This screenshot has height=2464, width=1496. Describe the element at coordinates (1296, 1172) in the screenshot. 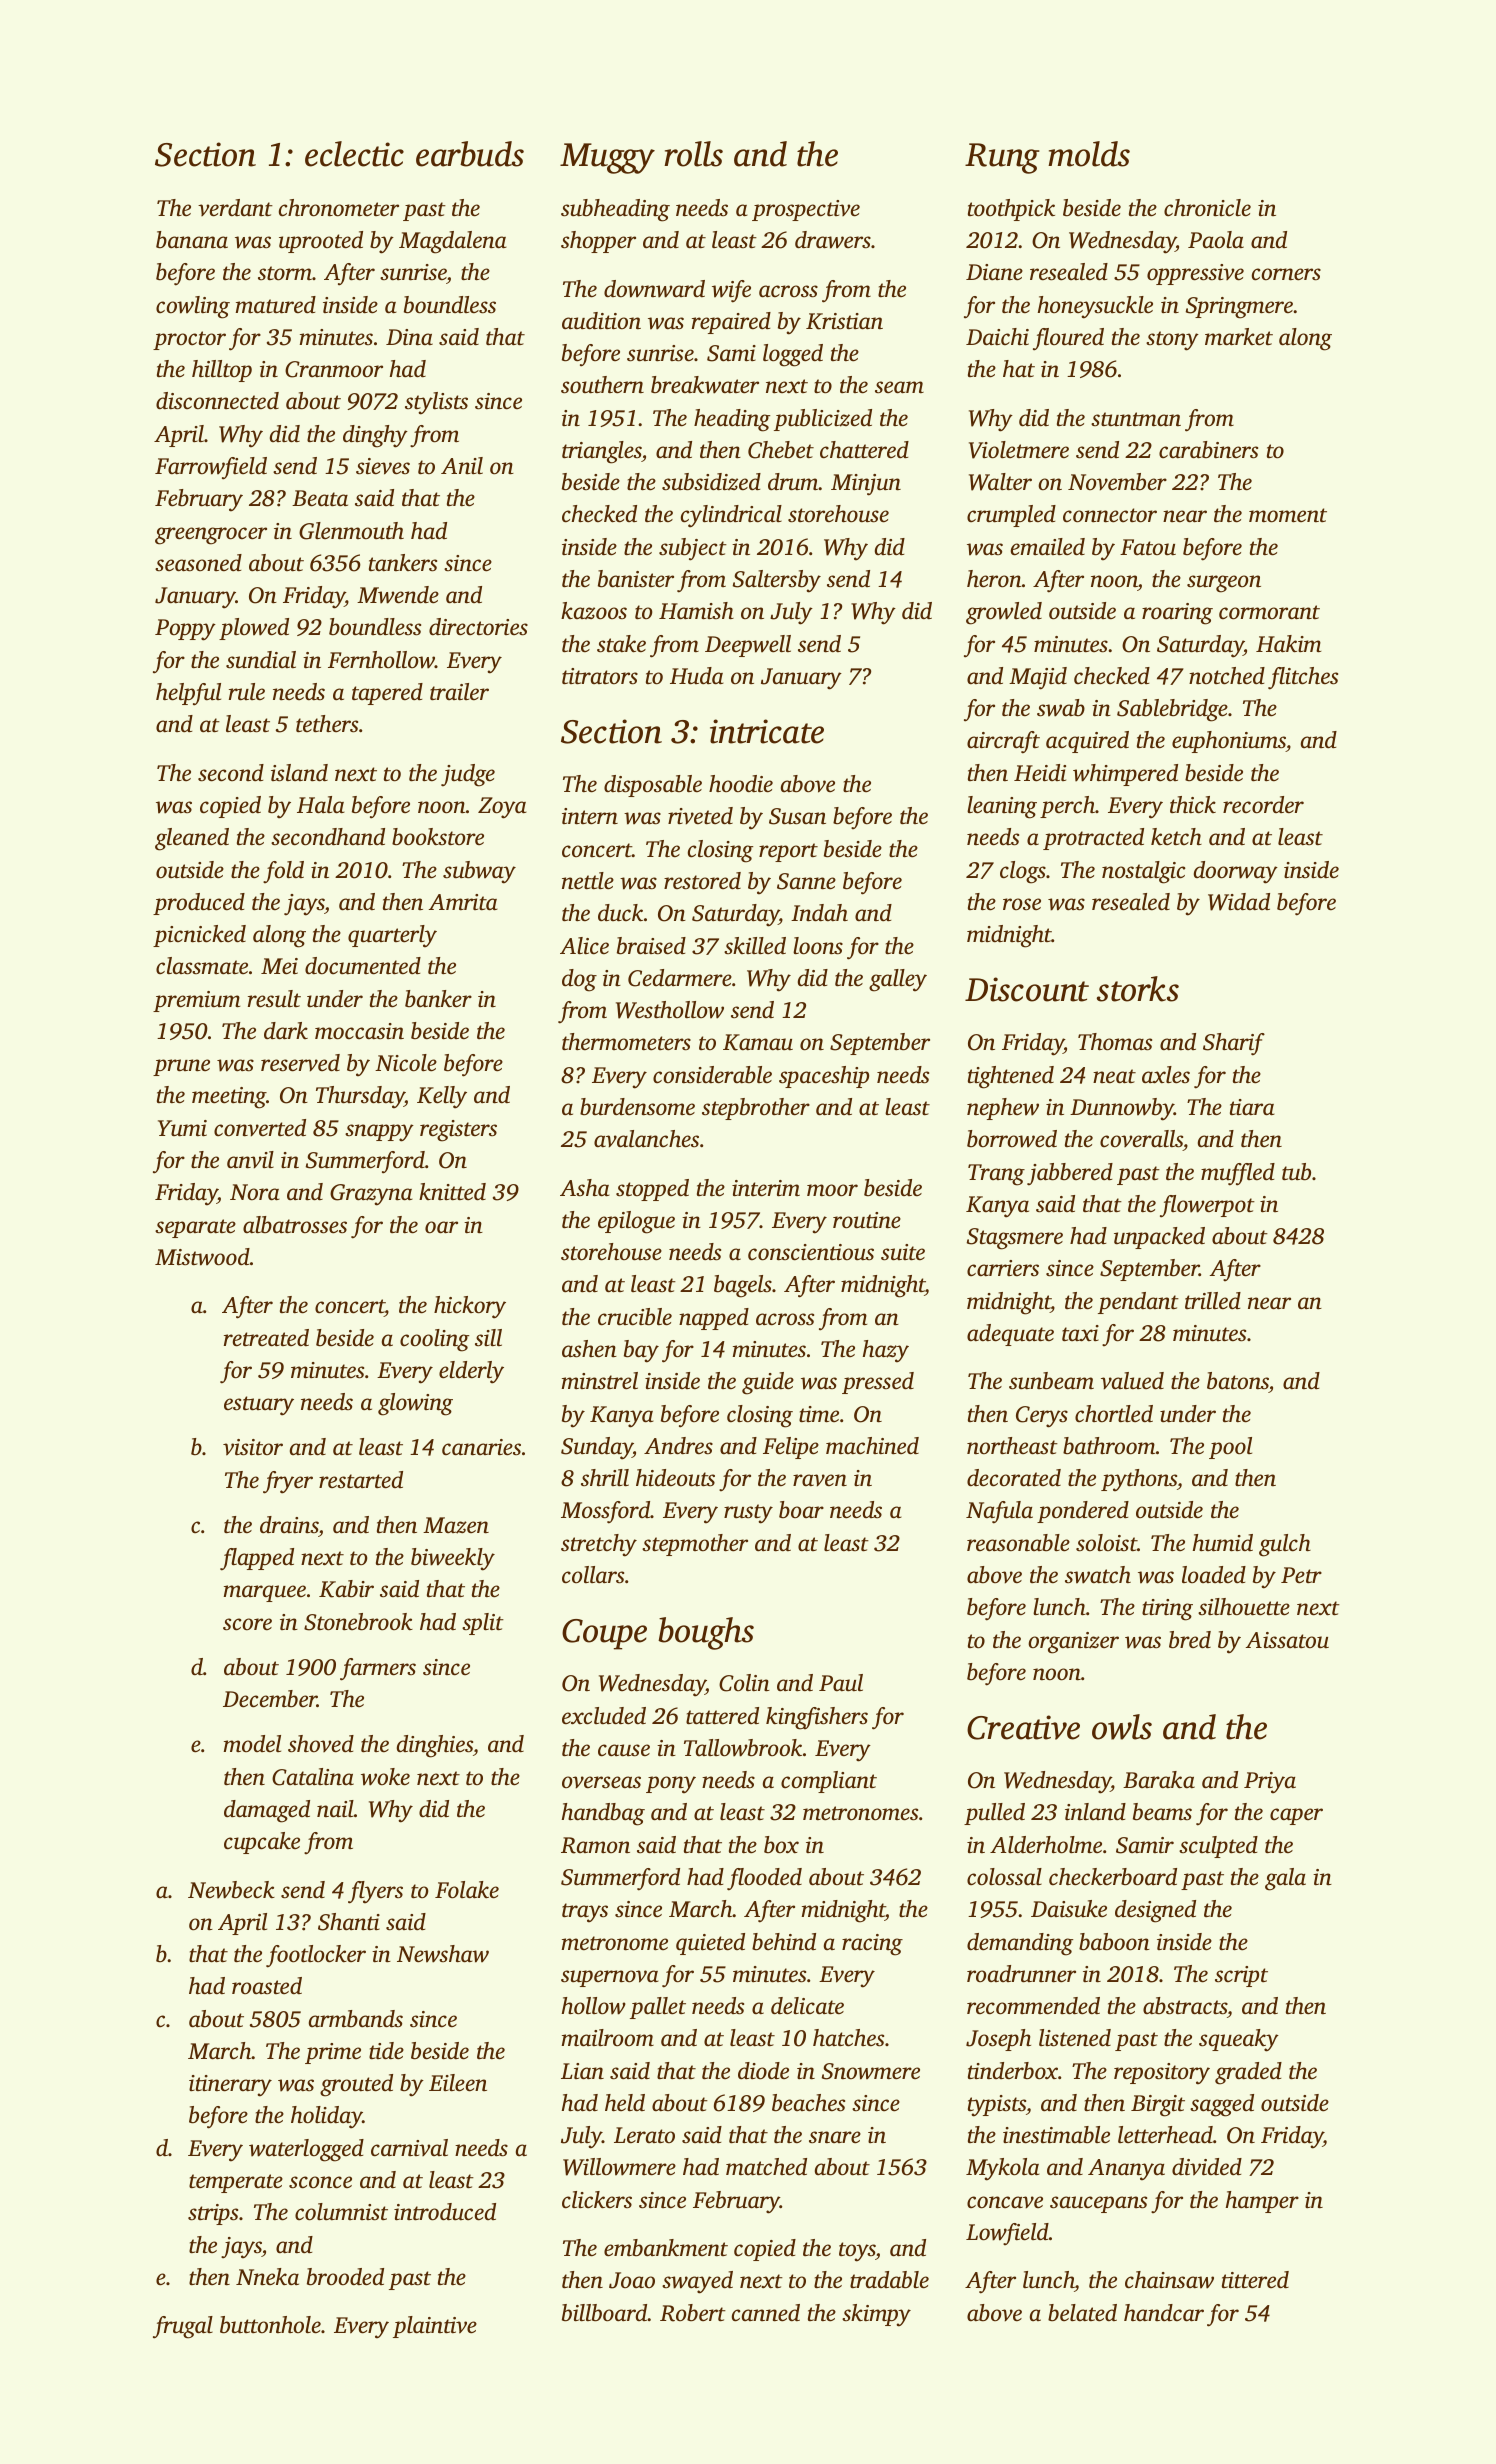

I see `tub` at that location.
